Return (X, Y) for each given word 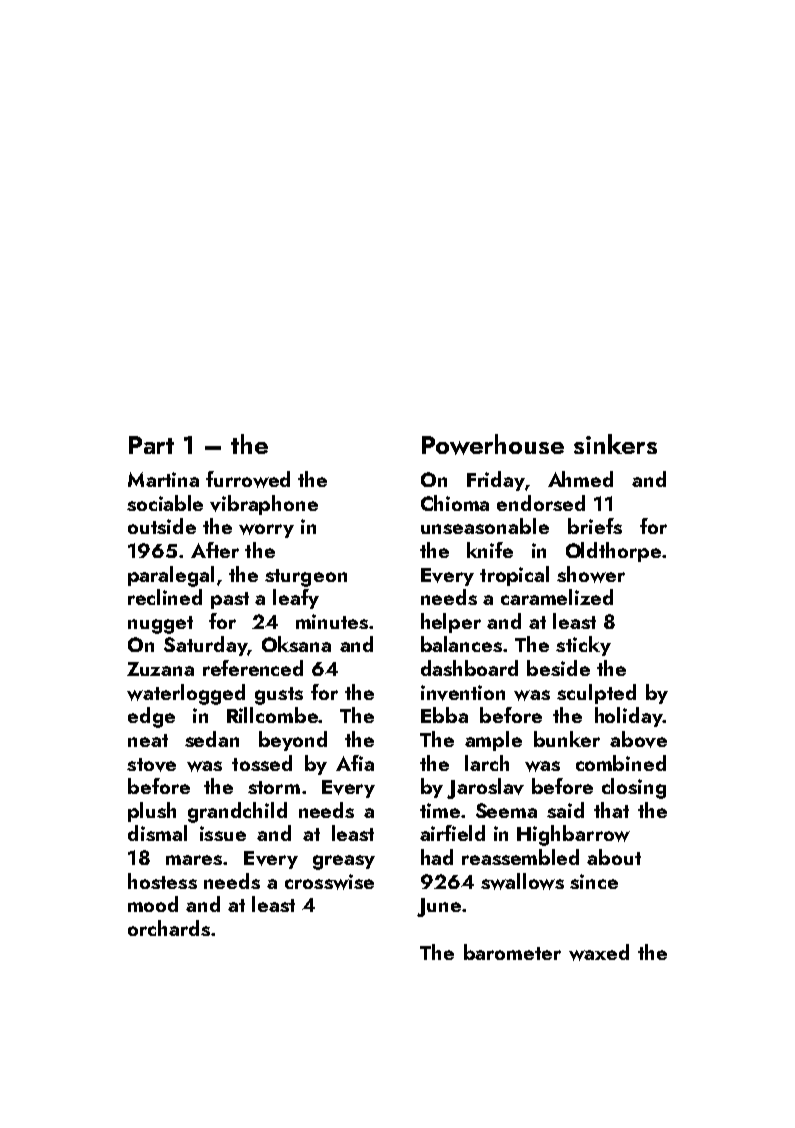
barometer (512, 952)
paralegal (171, 576)
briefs (595, 526)
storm (274, 787)
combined (621, 763)
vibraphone (264, 505)
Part (151, 445)
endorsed (541, 503)
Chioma (455, 503)
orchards (169, 928)
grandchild (237, 812)
